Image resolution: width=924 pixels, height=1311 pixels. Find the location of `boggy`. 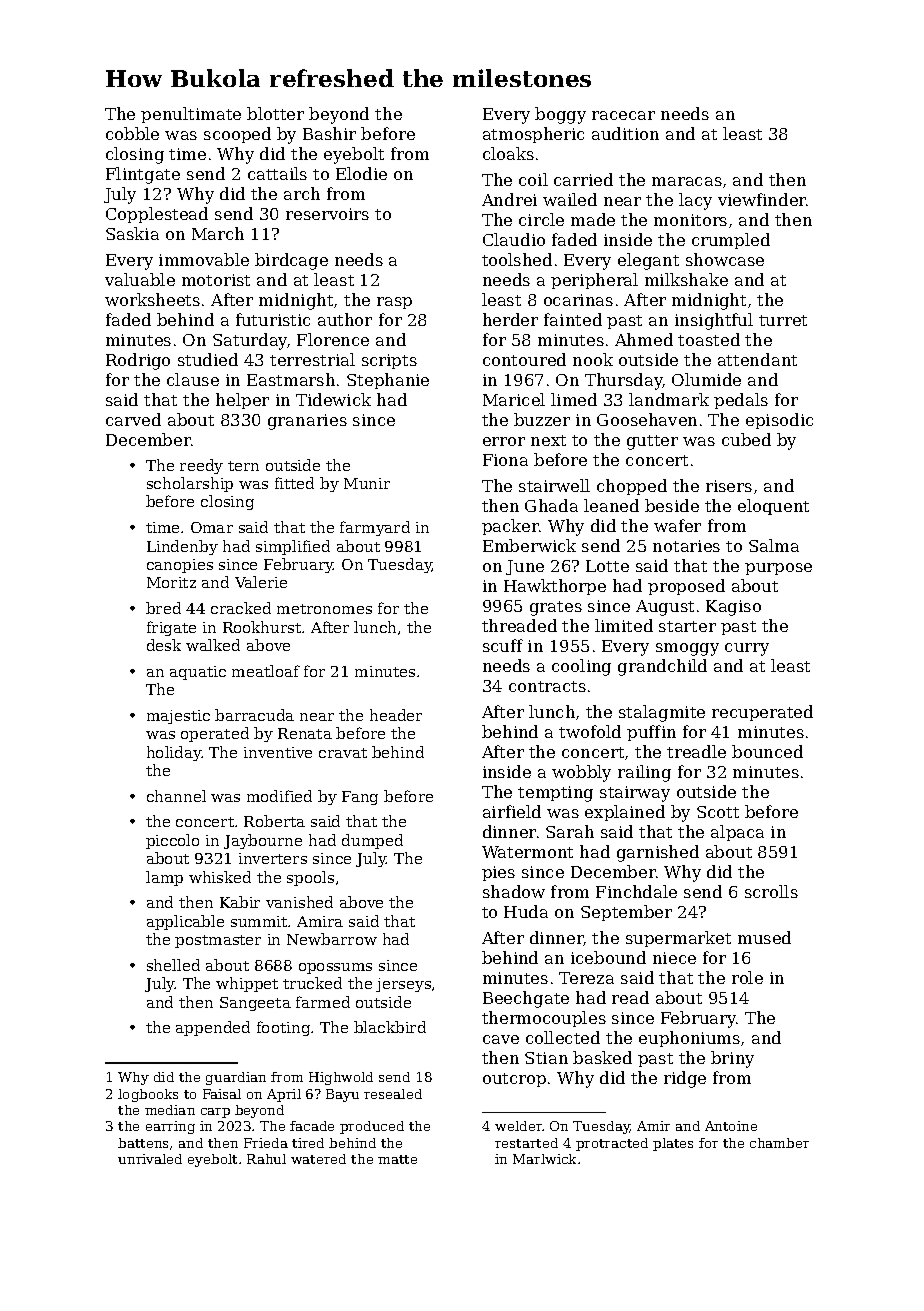

boggy is located at coordinates (560, 115).
